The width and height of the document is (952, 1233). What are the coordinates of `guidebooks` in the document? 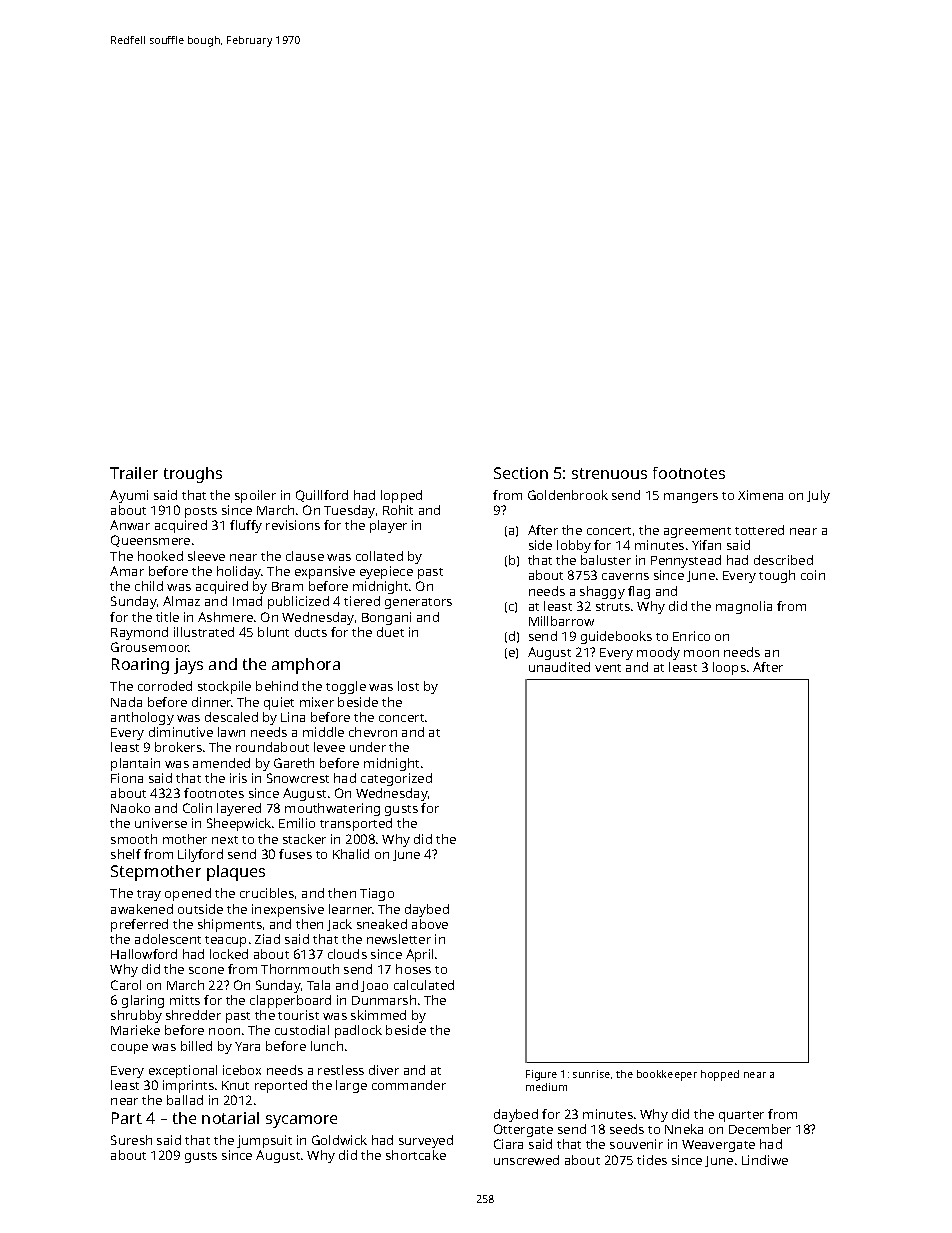 It's located at (616, 637).
